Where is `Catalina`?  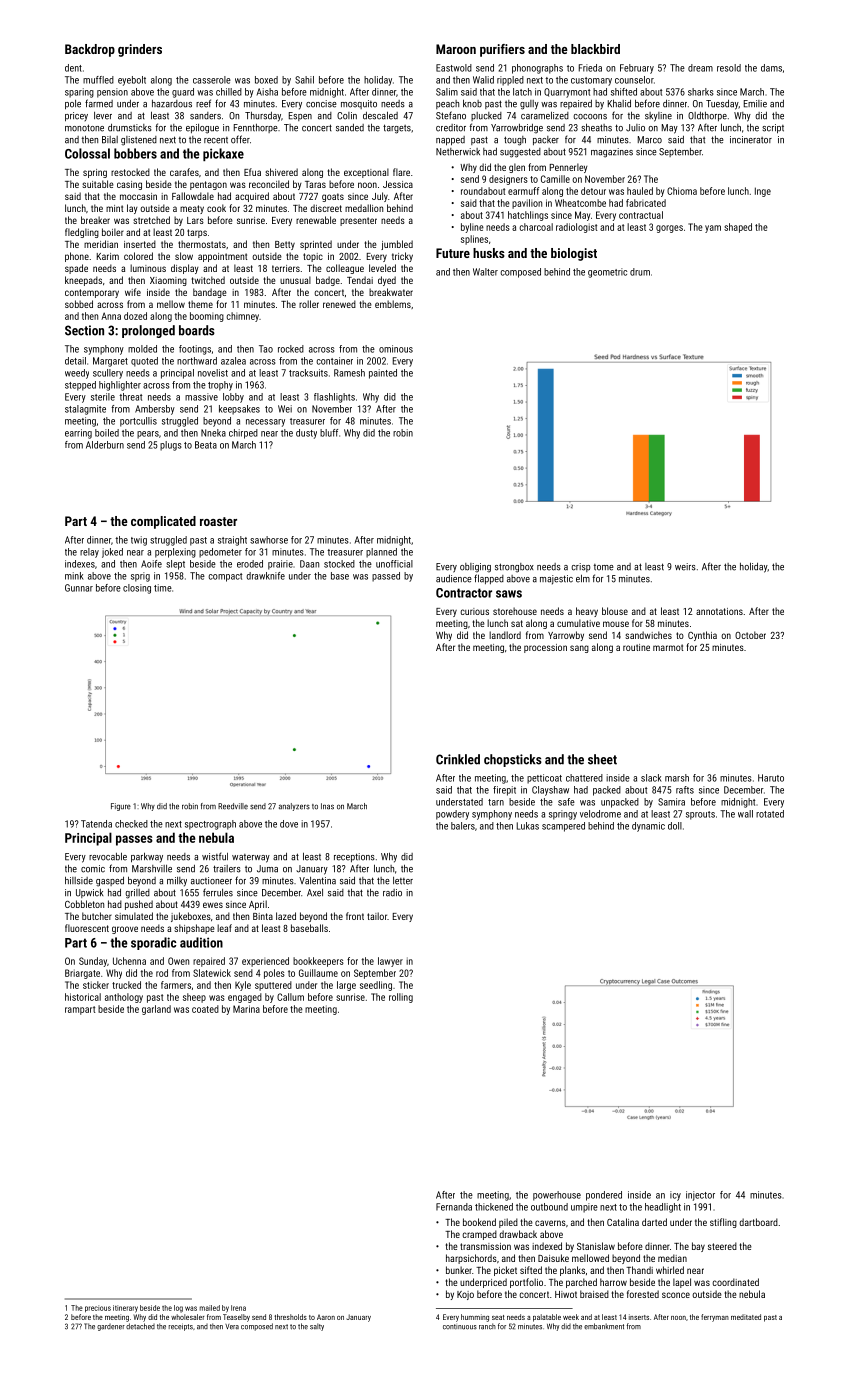 Catalina is located at coordinates (623, 1222).
